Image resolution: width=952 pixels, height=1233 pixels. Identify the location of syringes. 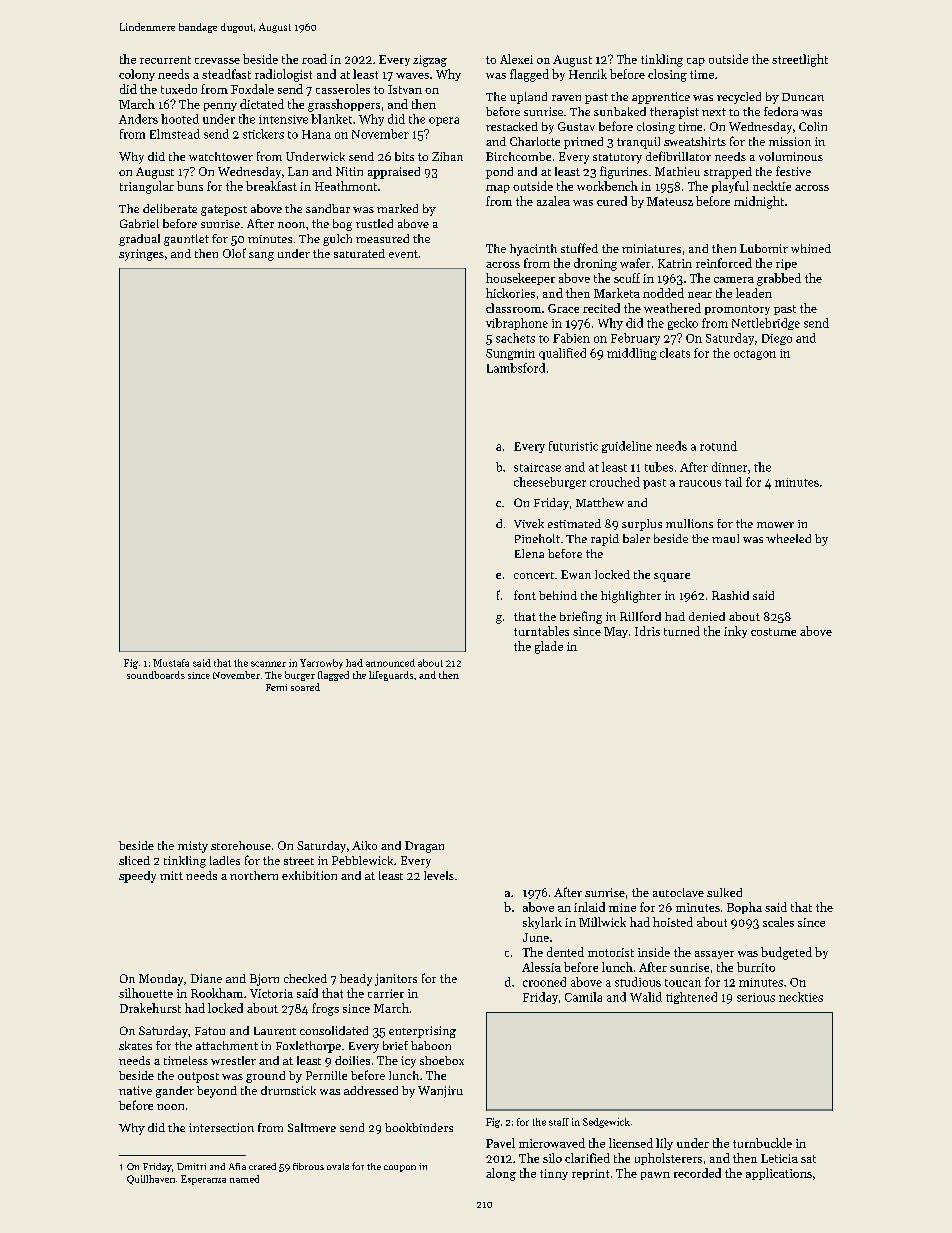
(141, 255).
